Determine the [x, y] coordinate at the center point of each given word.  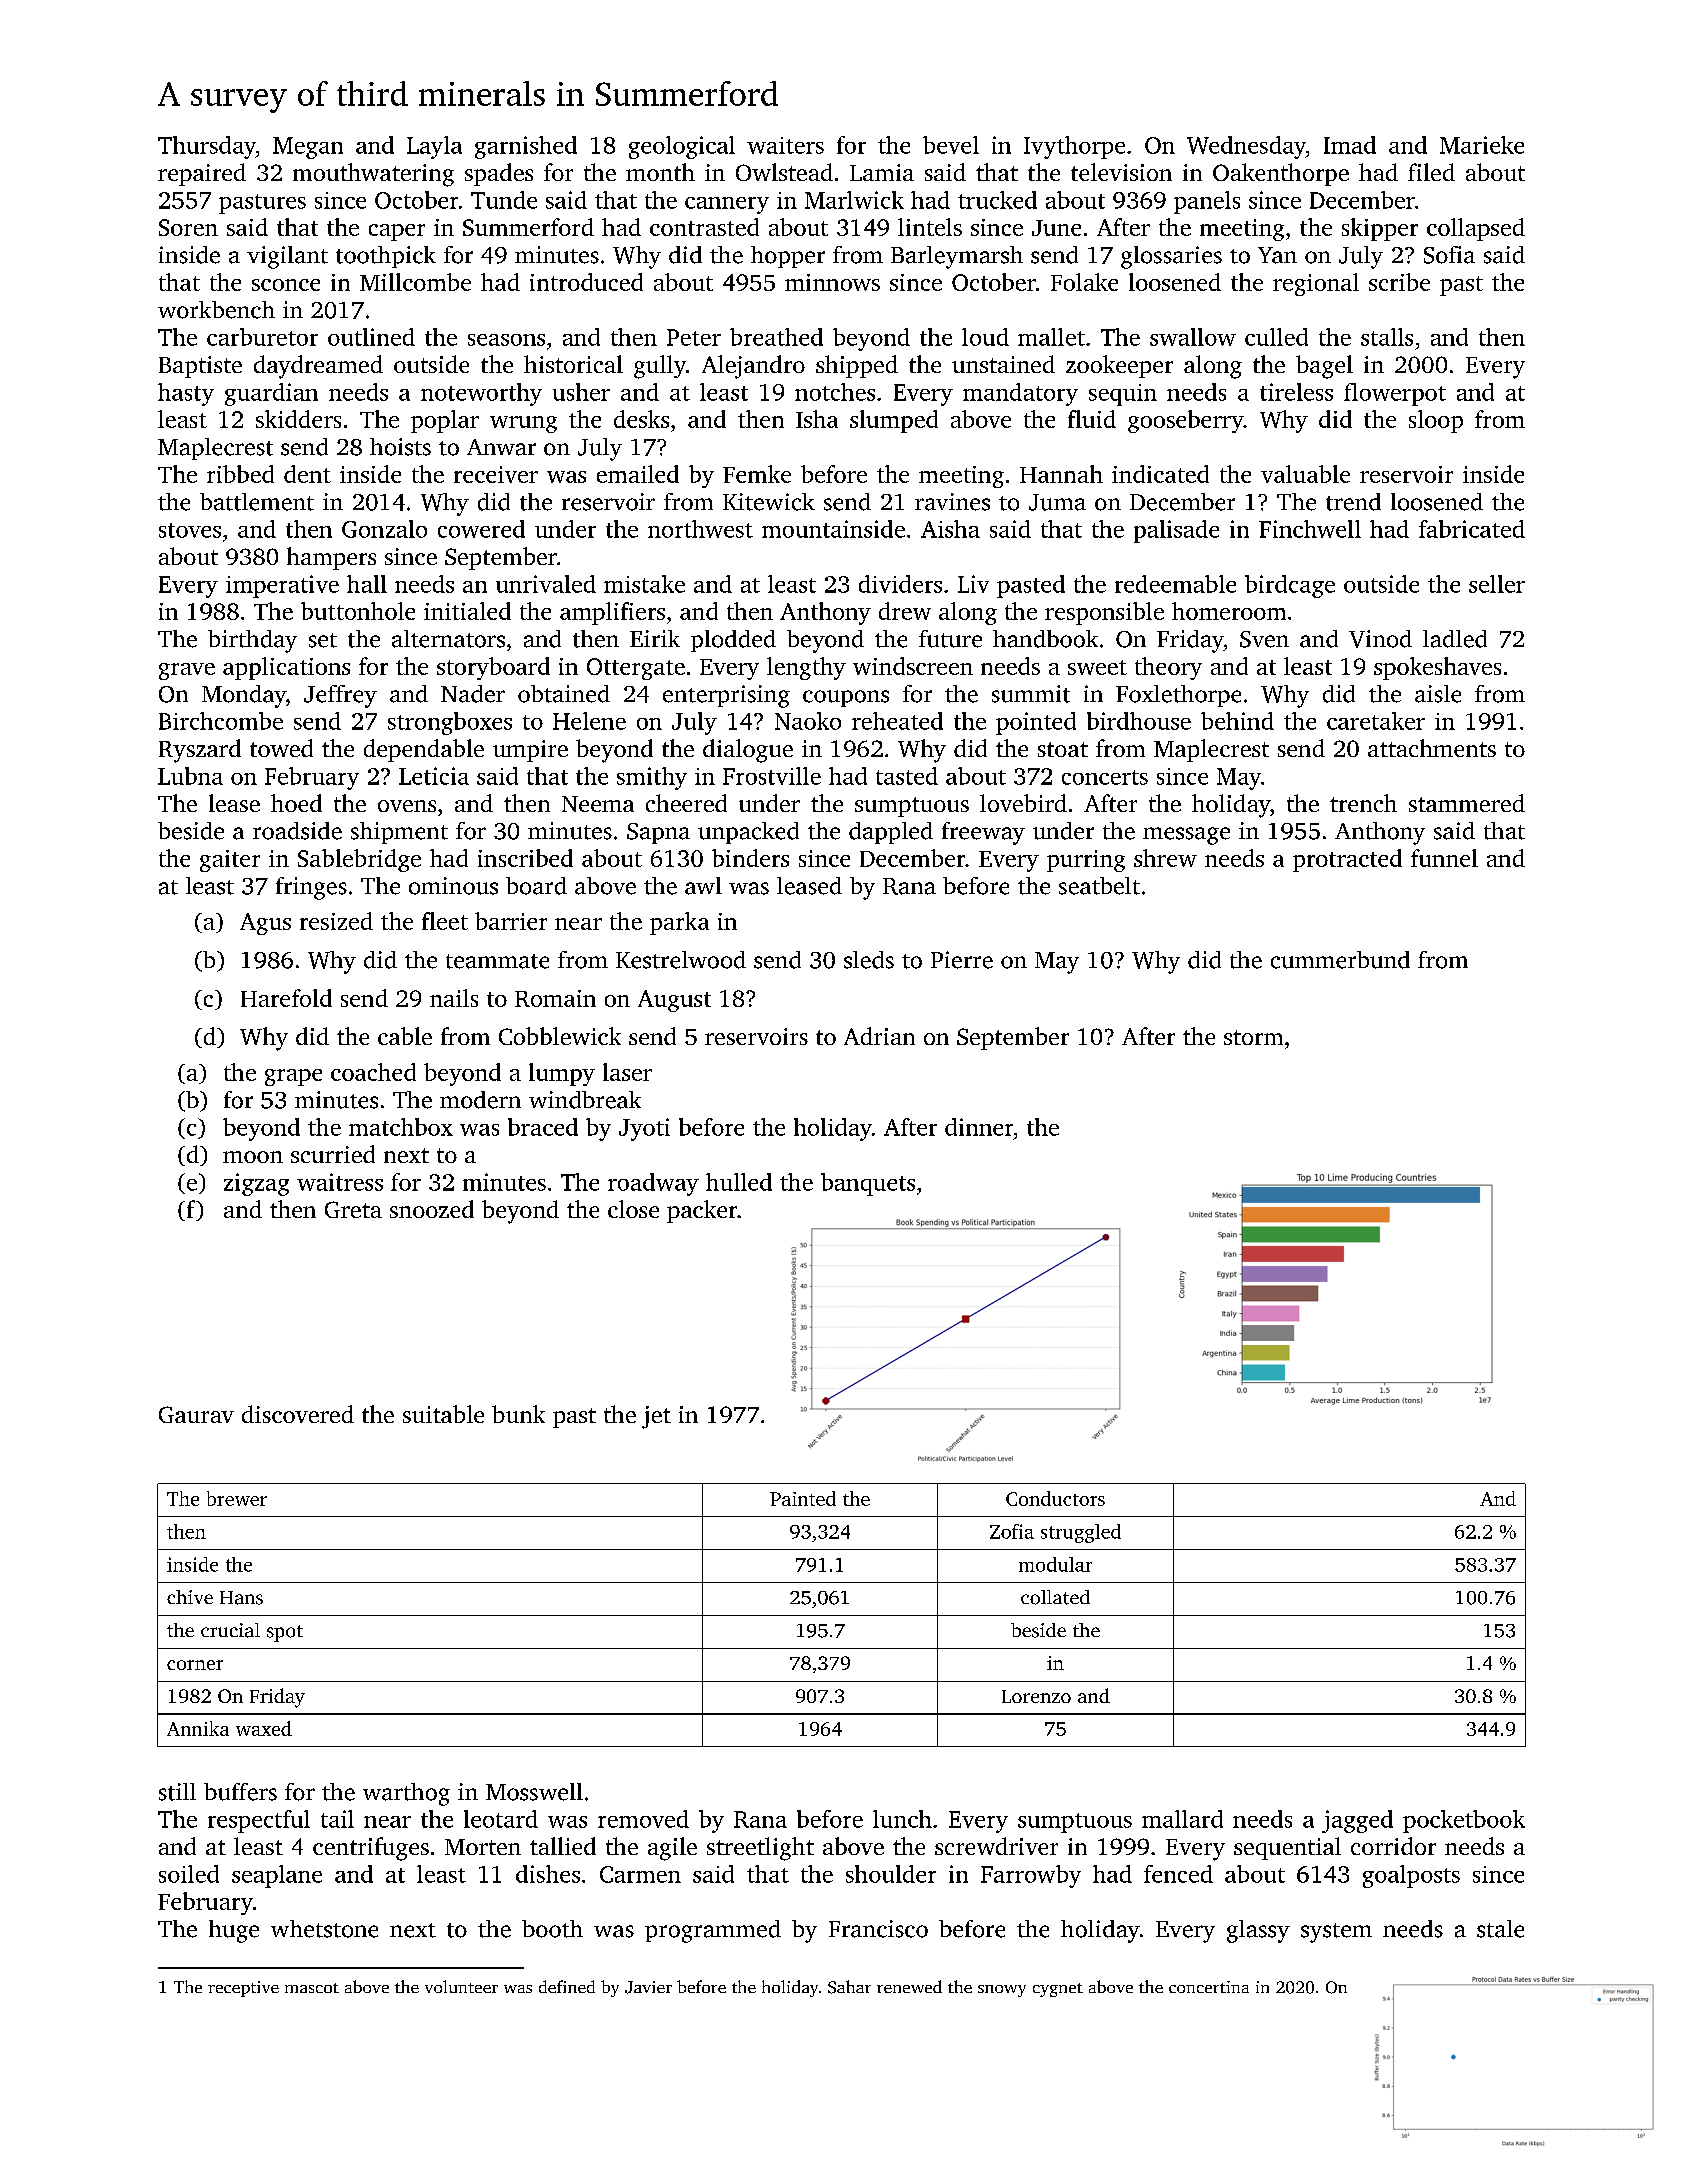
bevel [951, 145]
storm [1253, 1037]
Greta [353, 1209]
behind [1237, 721]
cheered [686, 803]
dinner [979, 1127]
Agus [265, 924]
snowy [1002, 1991]
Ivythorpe [1074, 147]
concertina [1209, 1987]
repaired [202, 174]
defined [567, 1986]
